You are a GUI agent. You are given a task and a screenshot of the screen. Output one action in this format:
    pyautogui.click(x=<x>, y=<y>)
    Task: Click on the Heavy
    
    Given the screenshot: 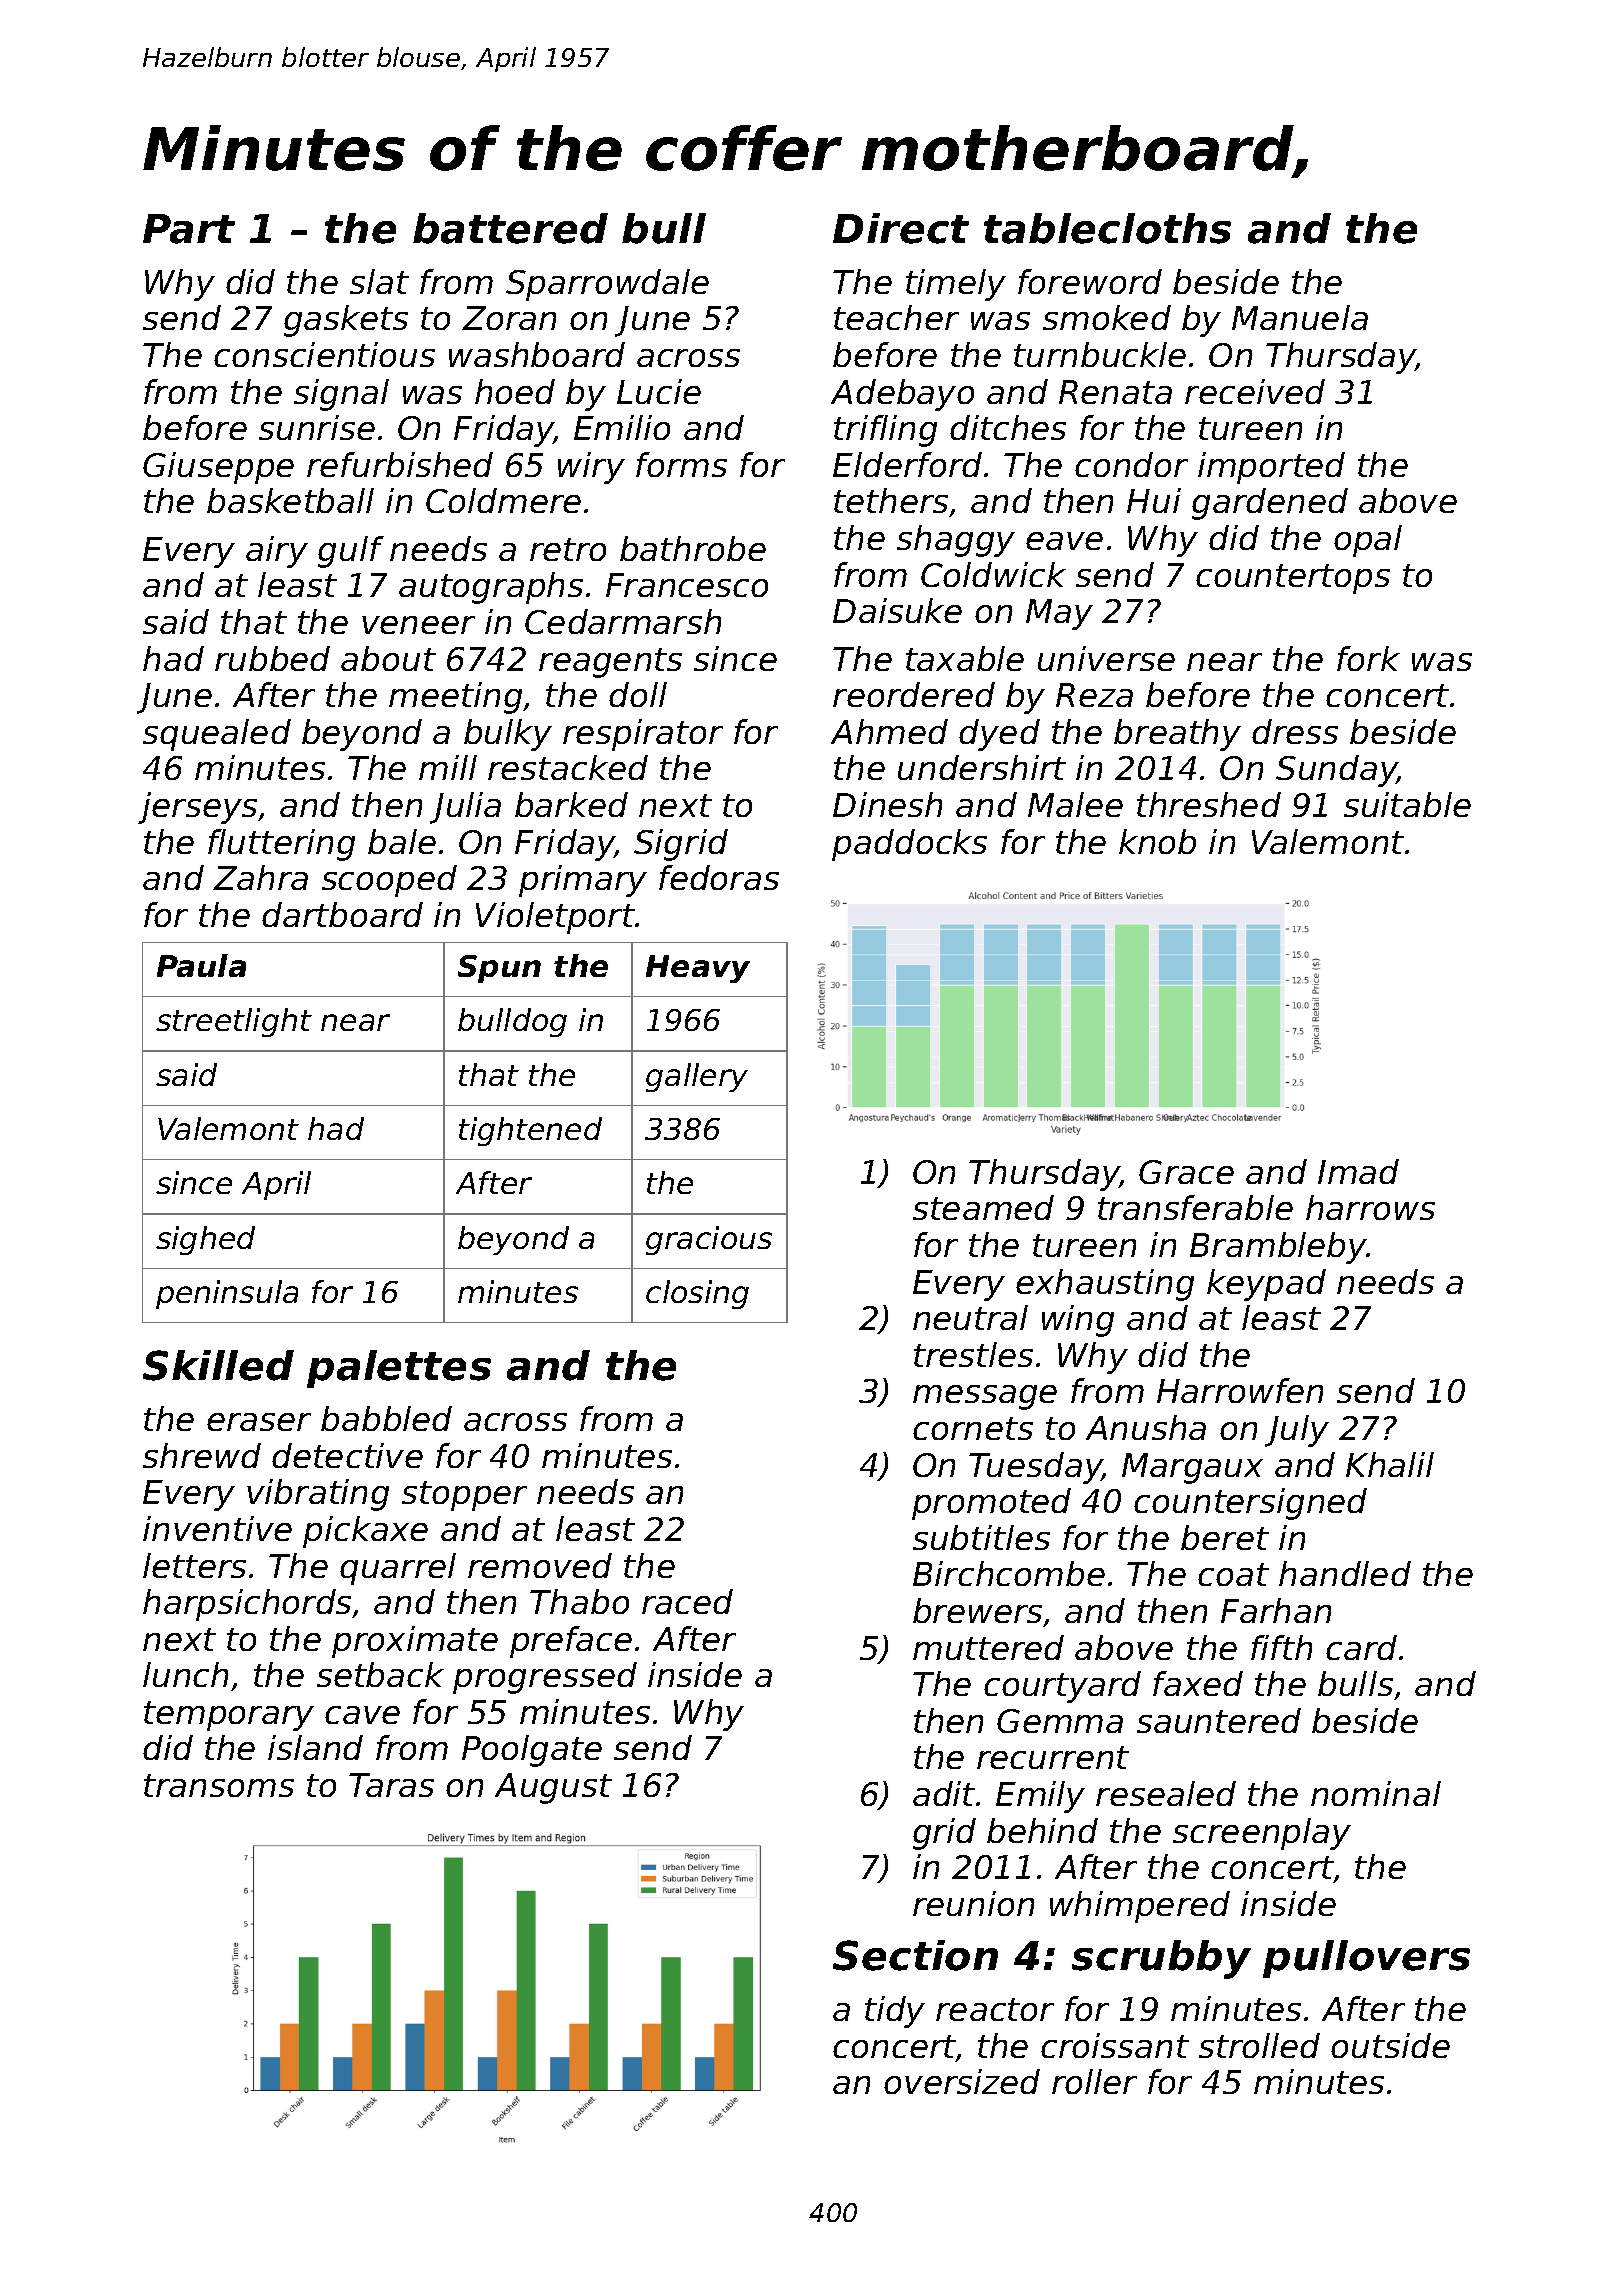 What is the action you would take?
    pyautogui.click(x=698, y=969)
